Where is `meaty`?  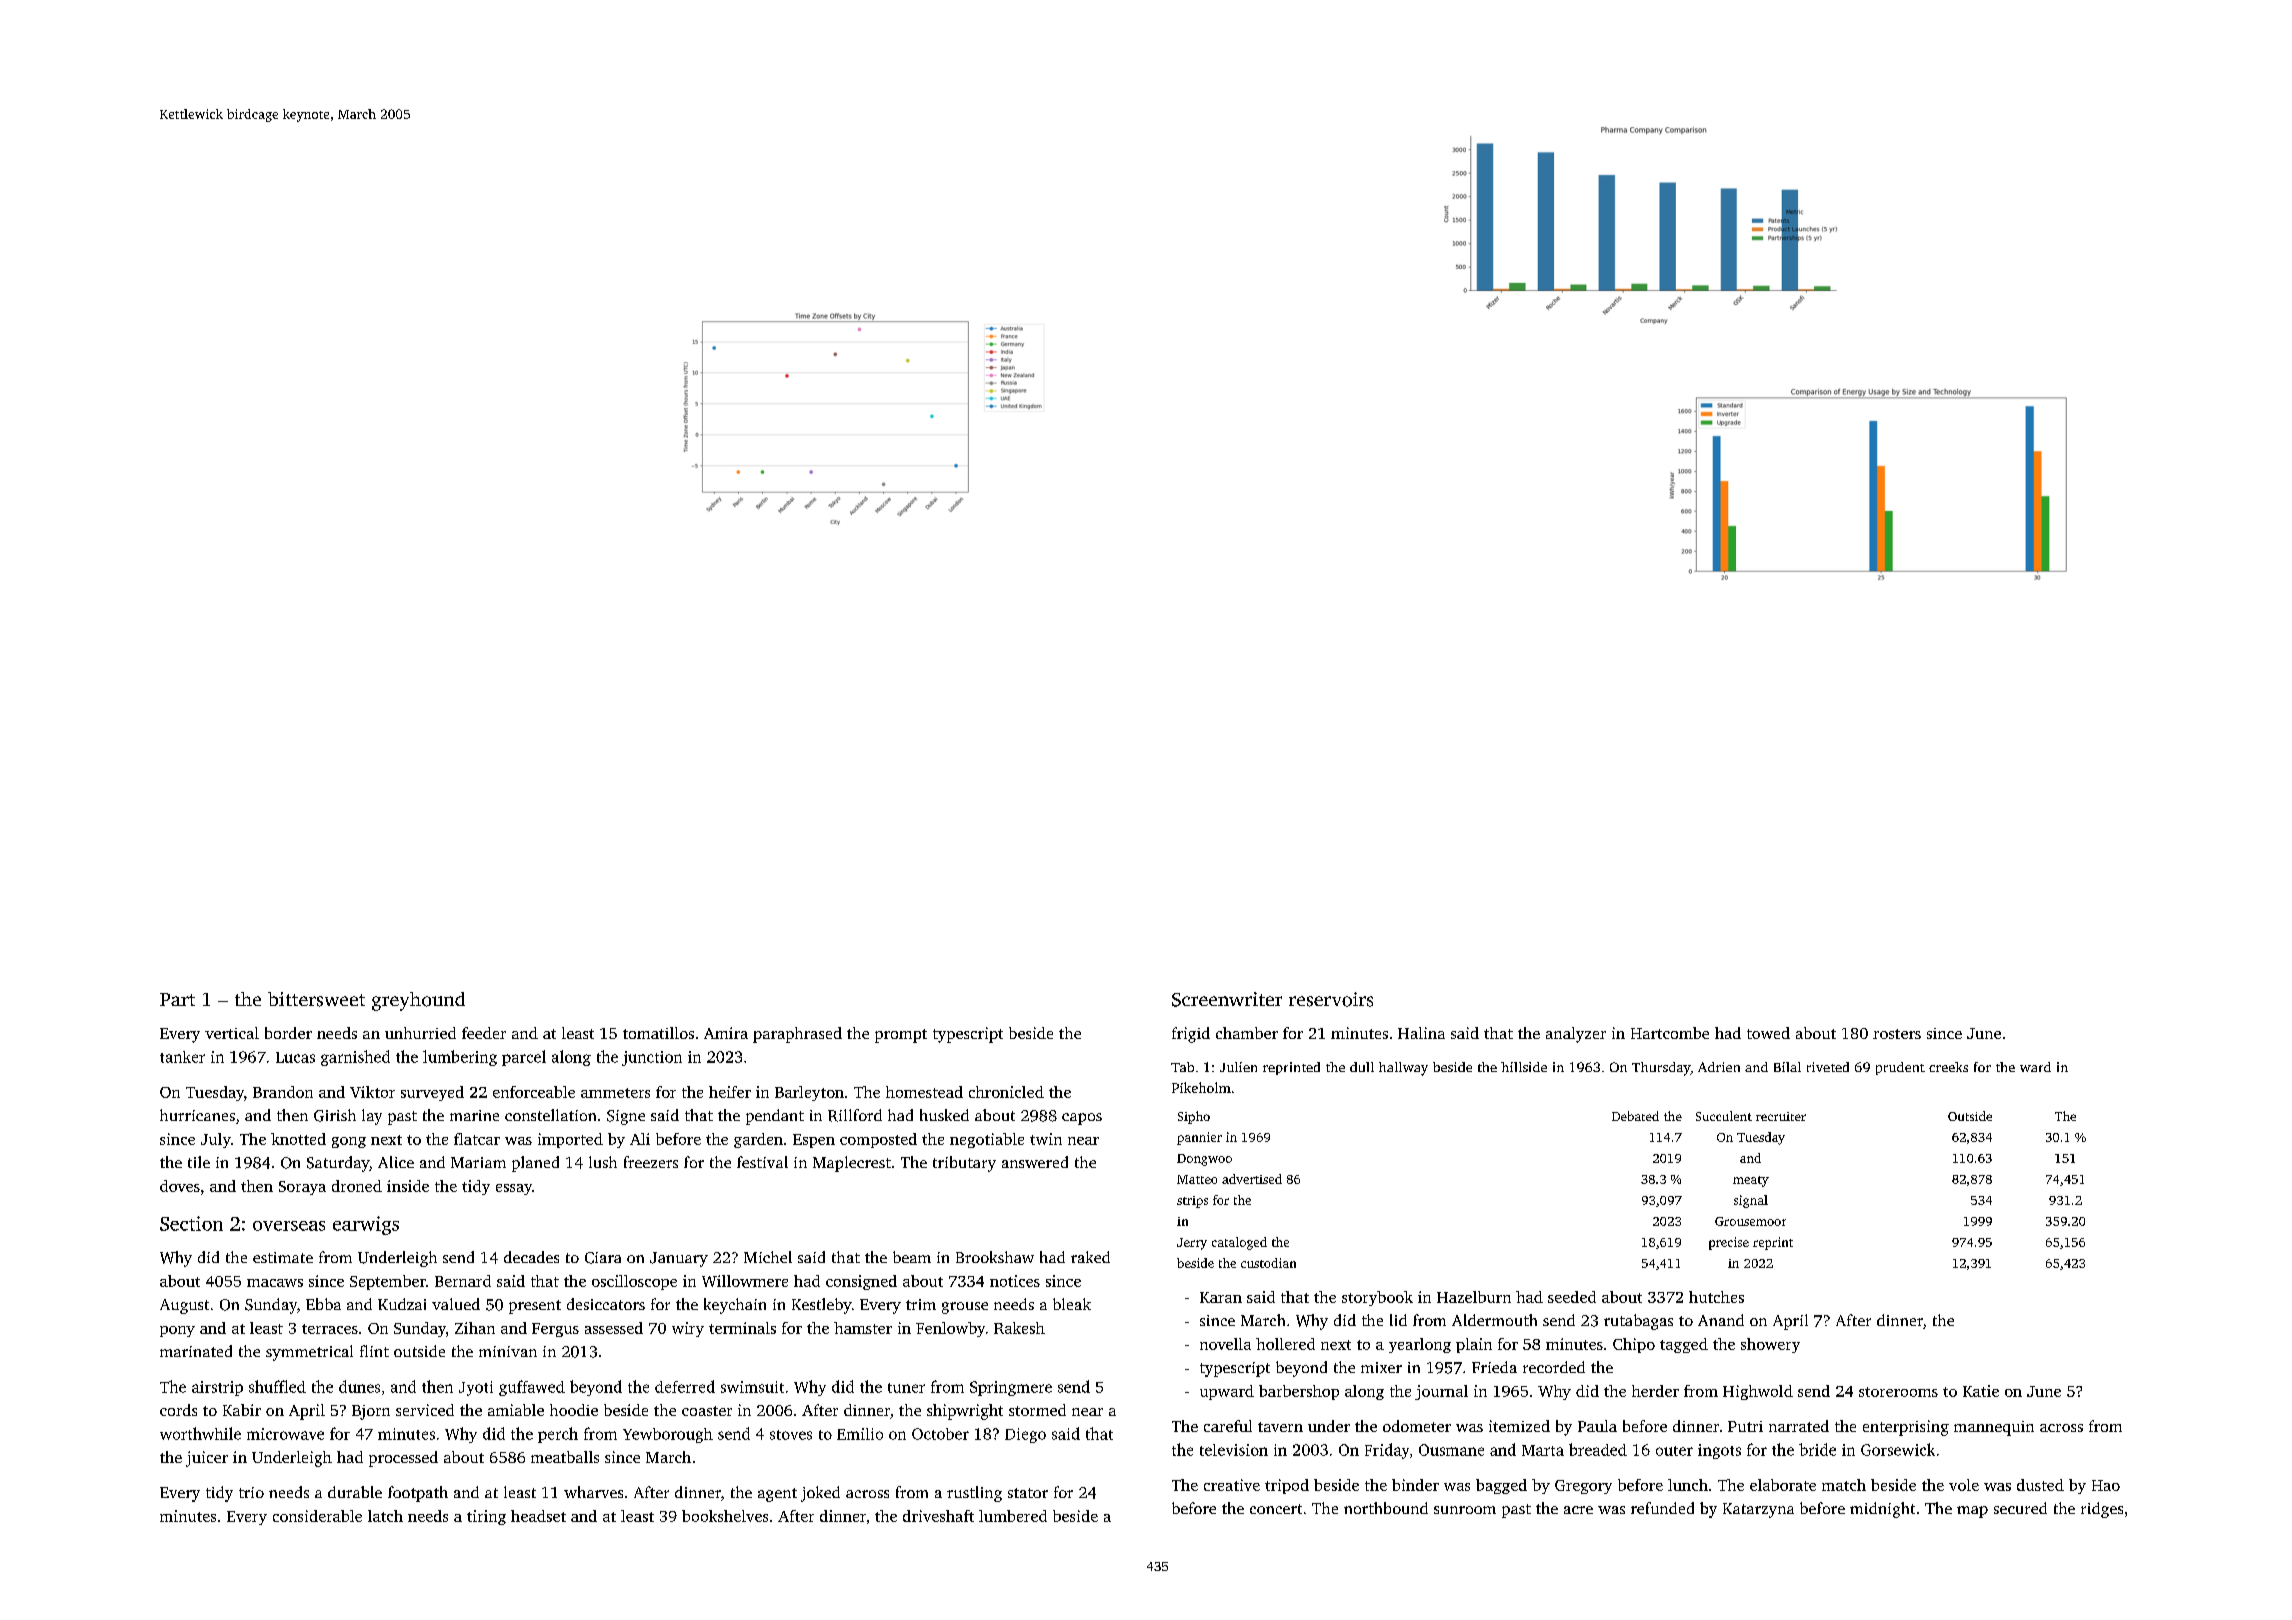 meaty is located at coordinates (1751, 1181).
